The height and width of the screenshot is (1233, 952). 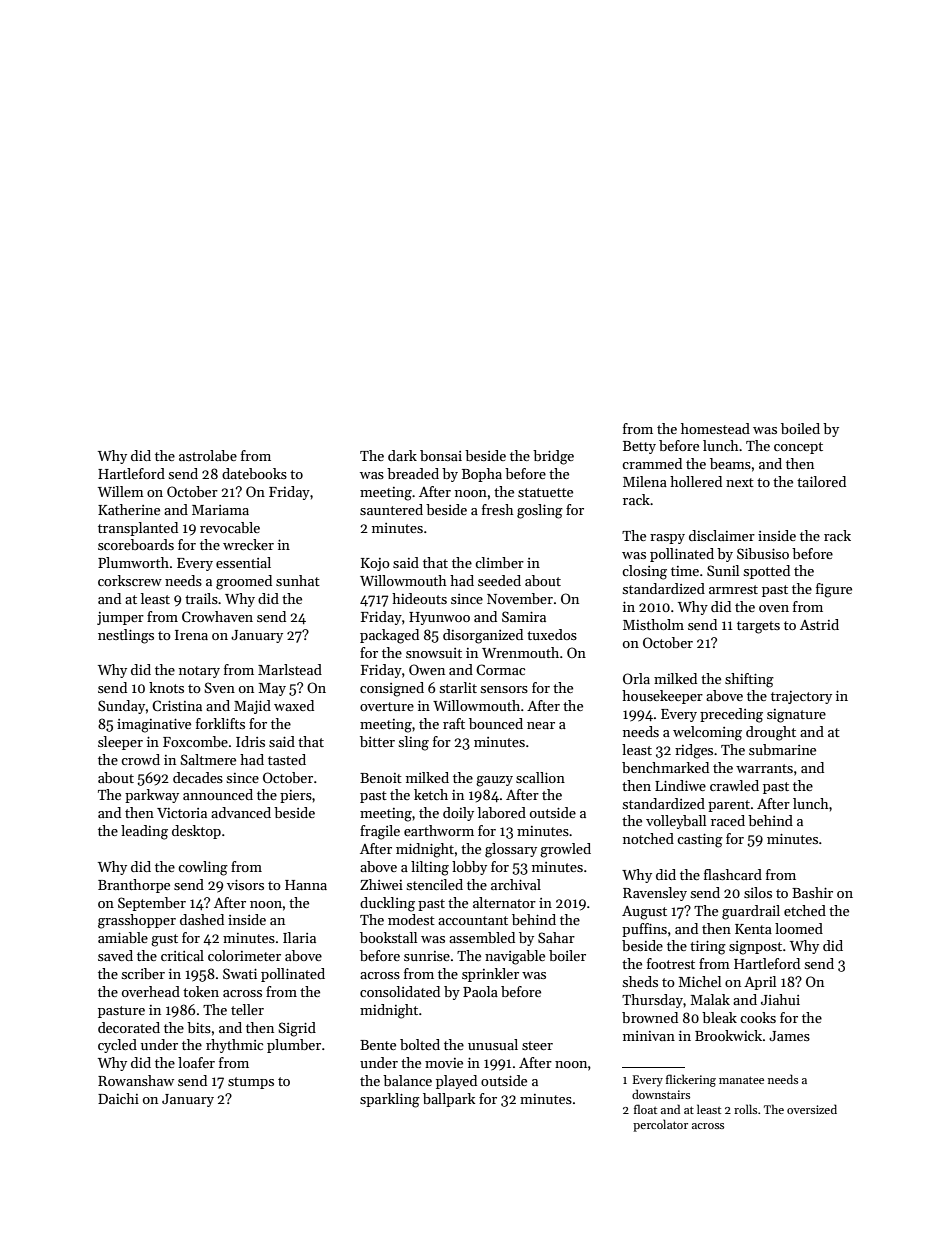 What do you see at coordinates (199, 672) in the screenshot?
I see `notary` at bounding box center [199, 672].
